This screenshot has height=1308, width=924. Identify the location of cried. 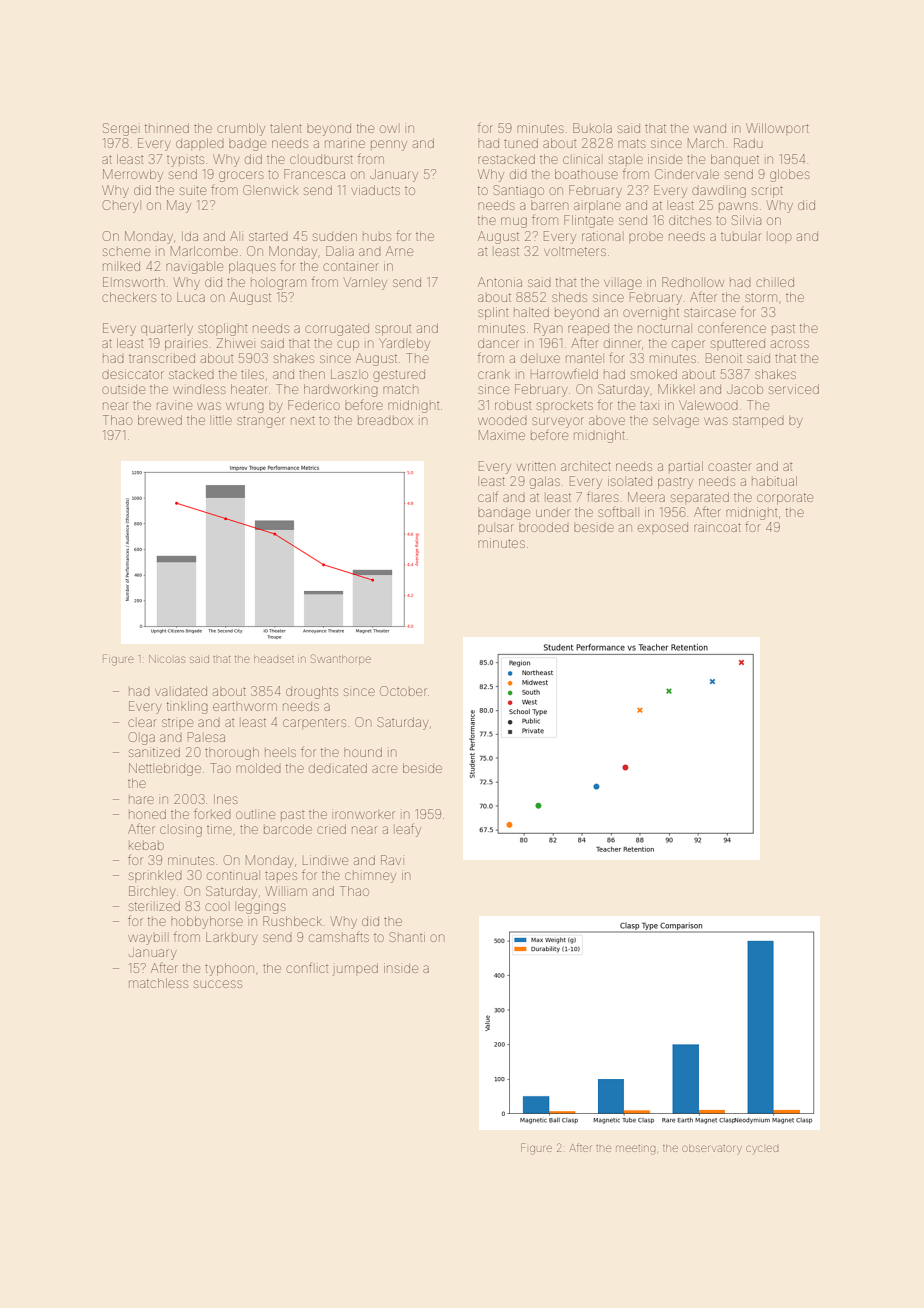
(331, 829).
